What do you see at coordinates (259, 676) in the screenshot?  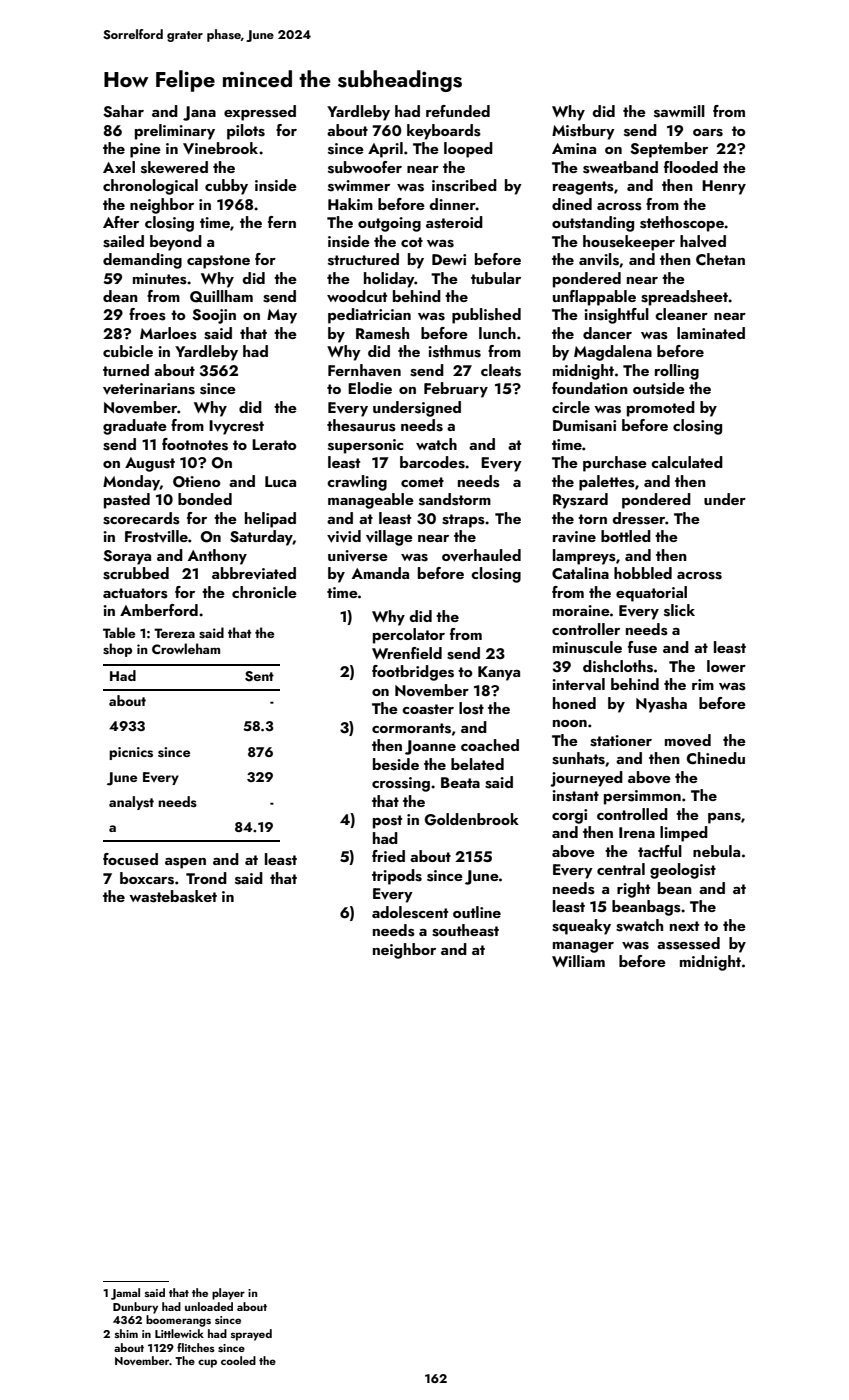 I see `Sent` at bounding box center [259, 676].
